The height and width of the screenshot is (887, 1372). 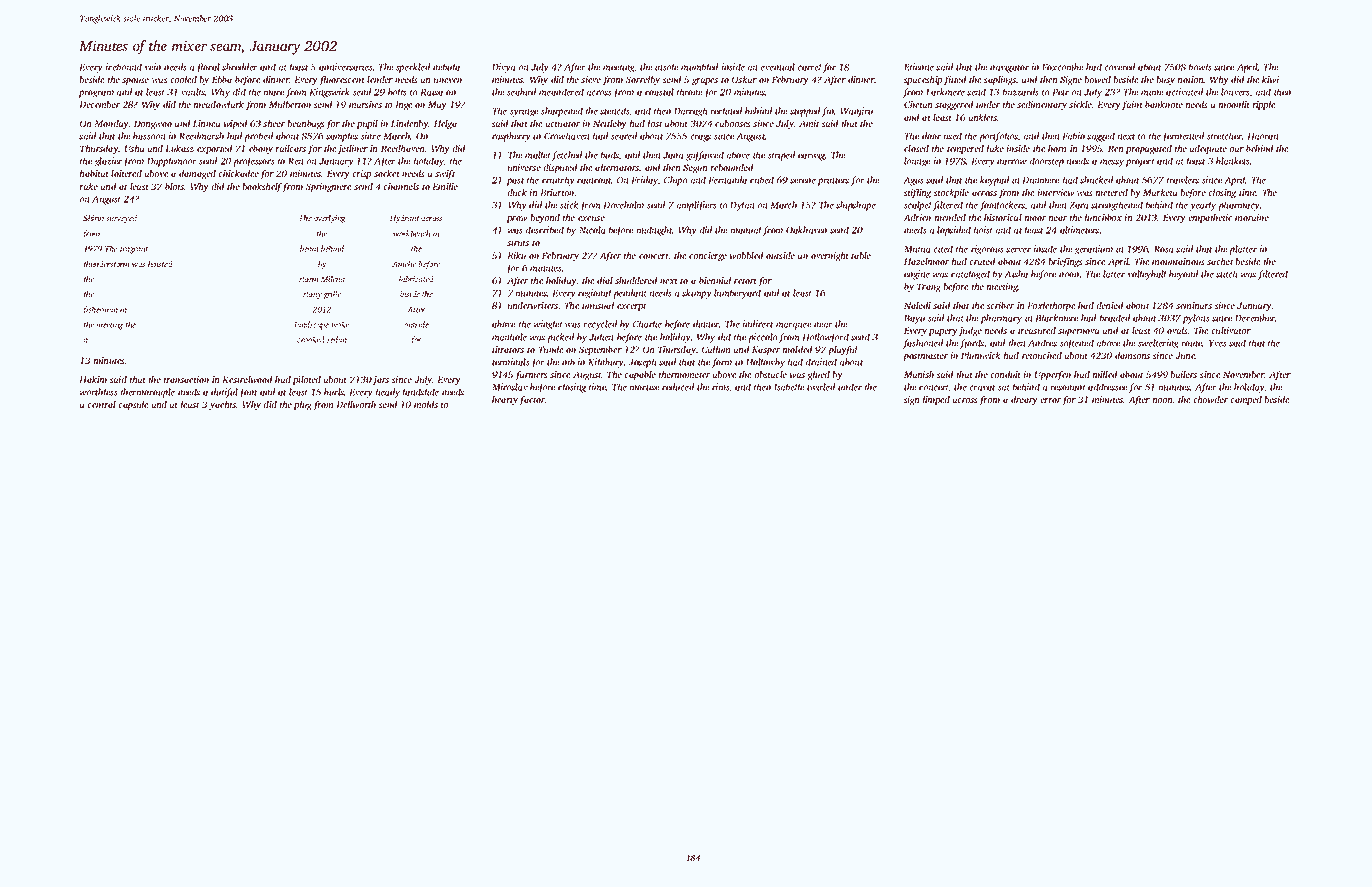 I want to click on icebound, so click(x=124, y=67).
